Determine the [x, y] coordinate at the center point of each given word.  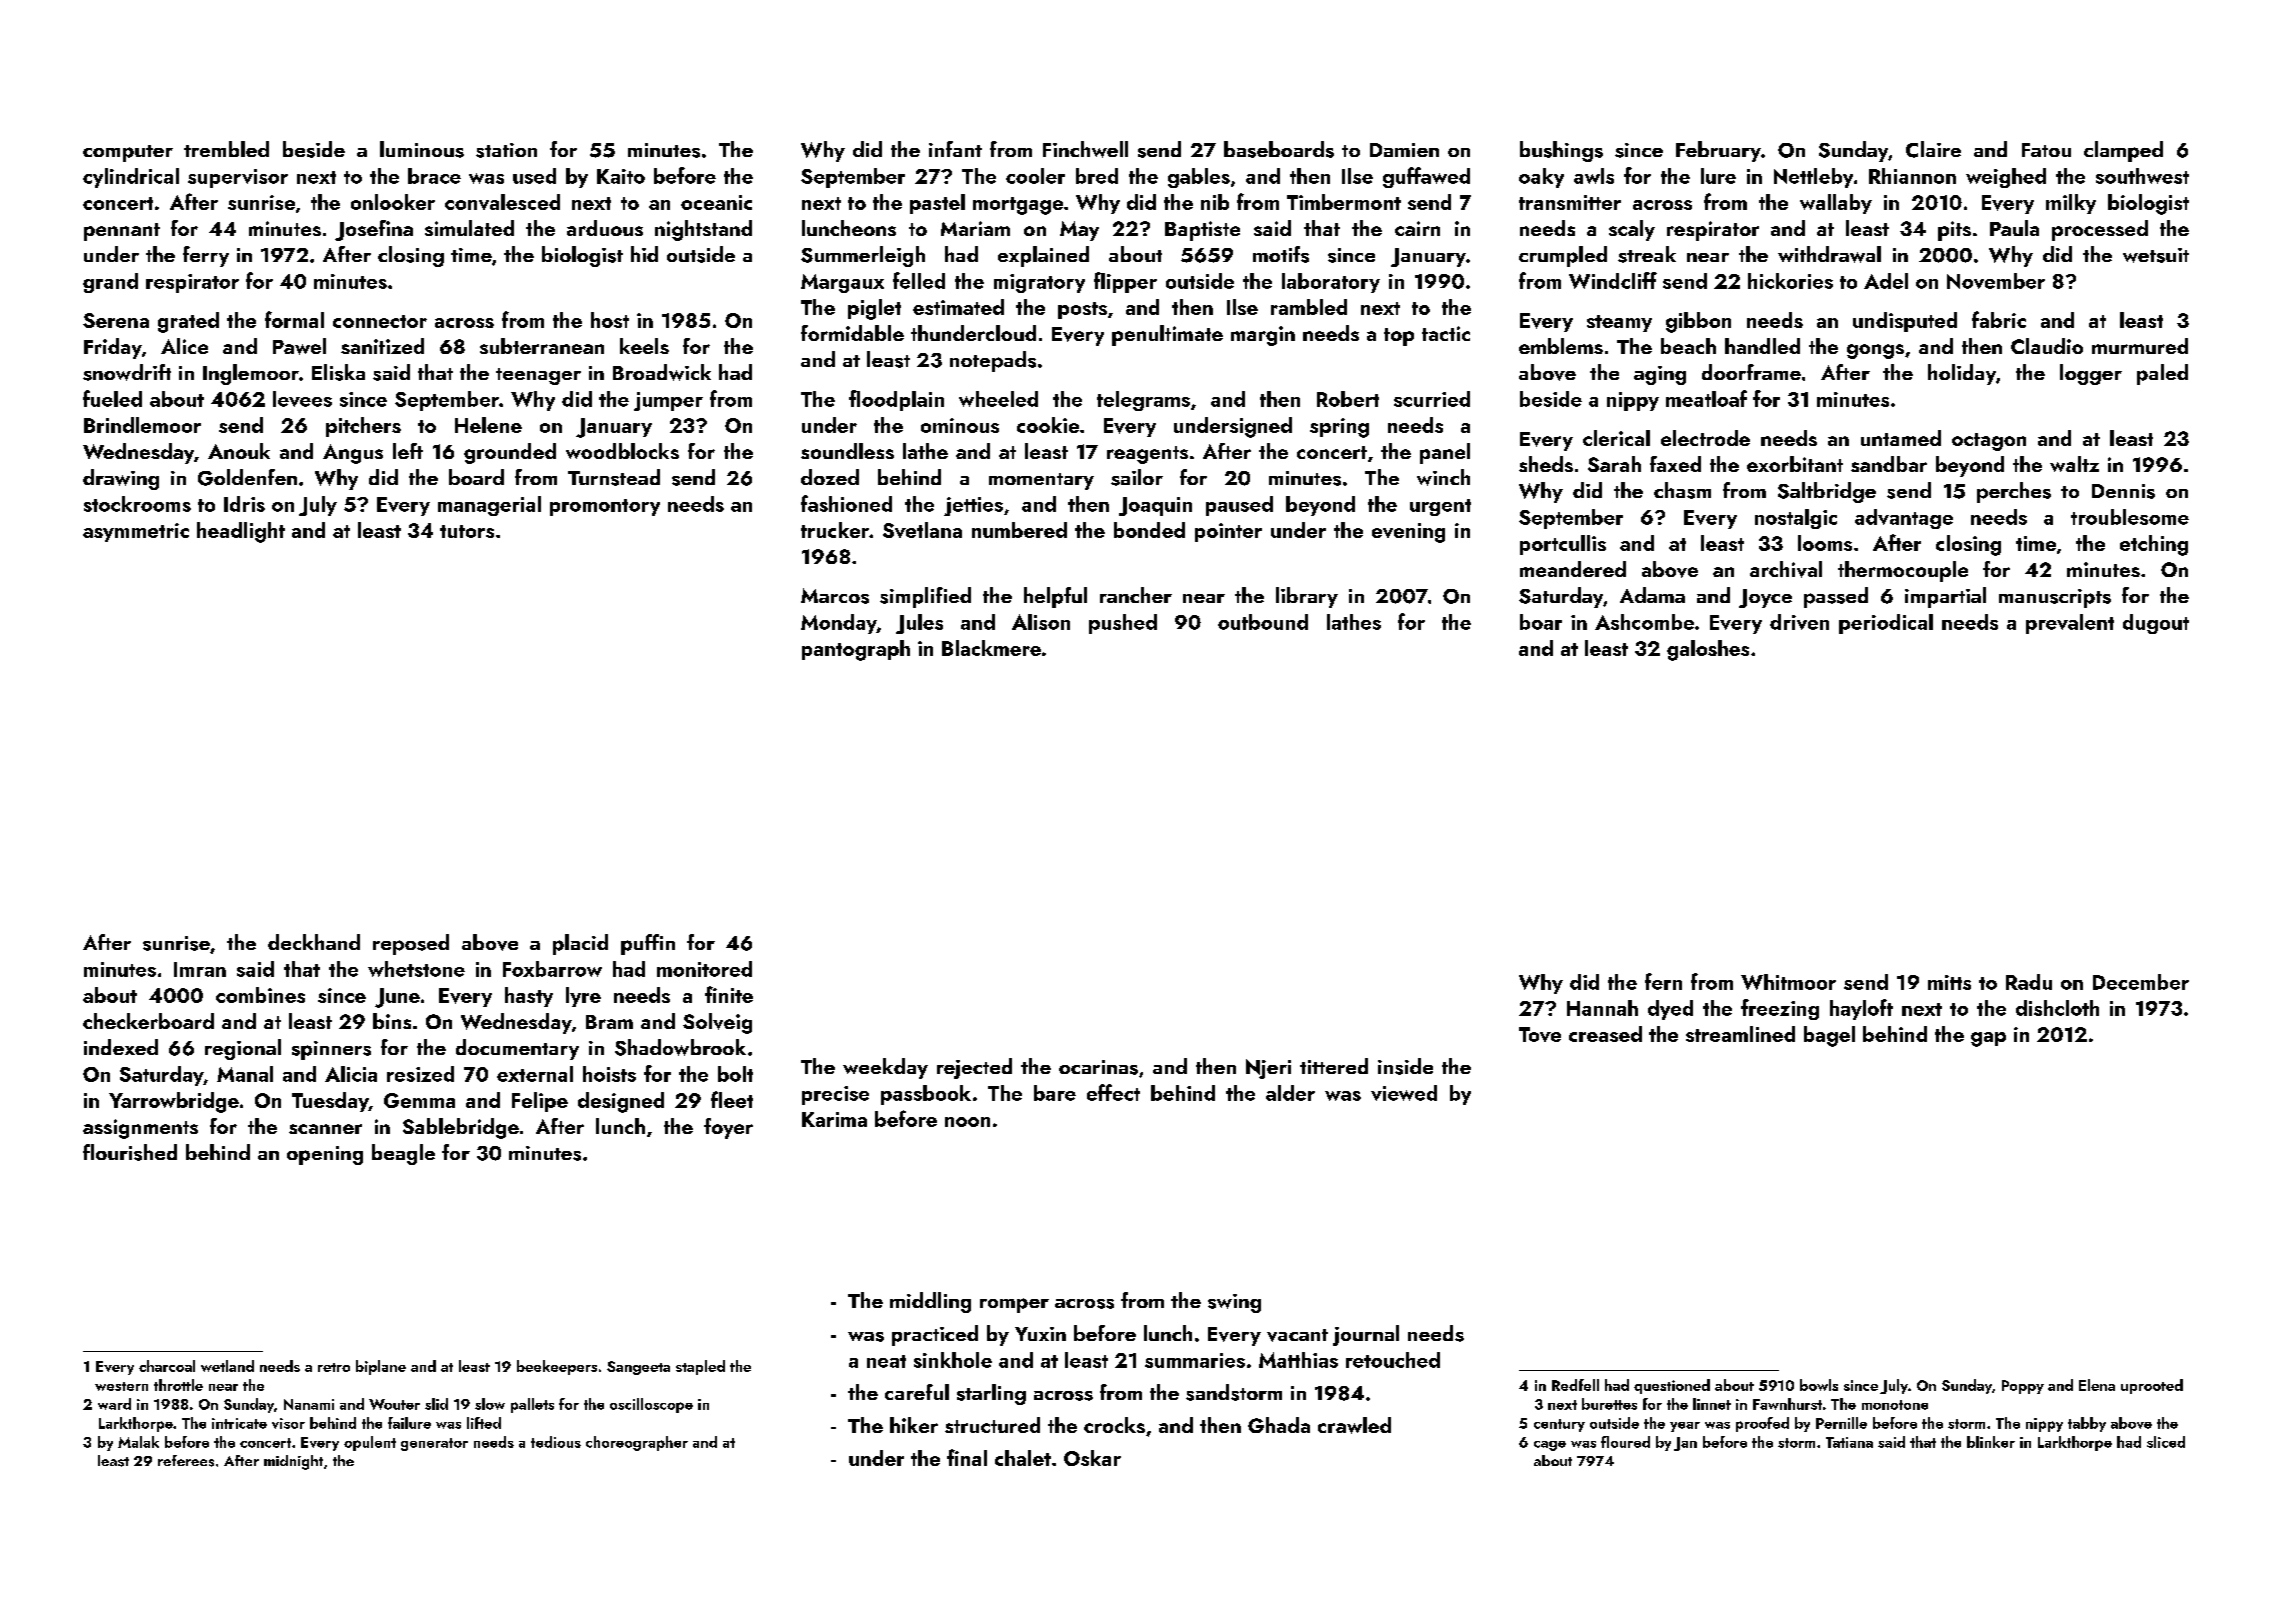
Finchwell [1085, 149]
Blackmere [991, 648]
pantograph [856, 650]
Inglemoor [251, 374]
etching [2154, 545]
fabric [1999, 319]
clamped [2123, 151]
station [506, 150]
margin [1263, 336]
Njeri [1268, 1069]
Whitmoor [1788, 982]
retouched [1393, 1360]
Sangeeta [638, 1368]
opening [325, 1155]
